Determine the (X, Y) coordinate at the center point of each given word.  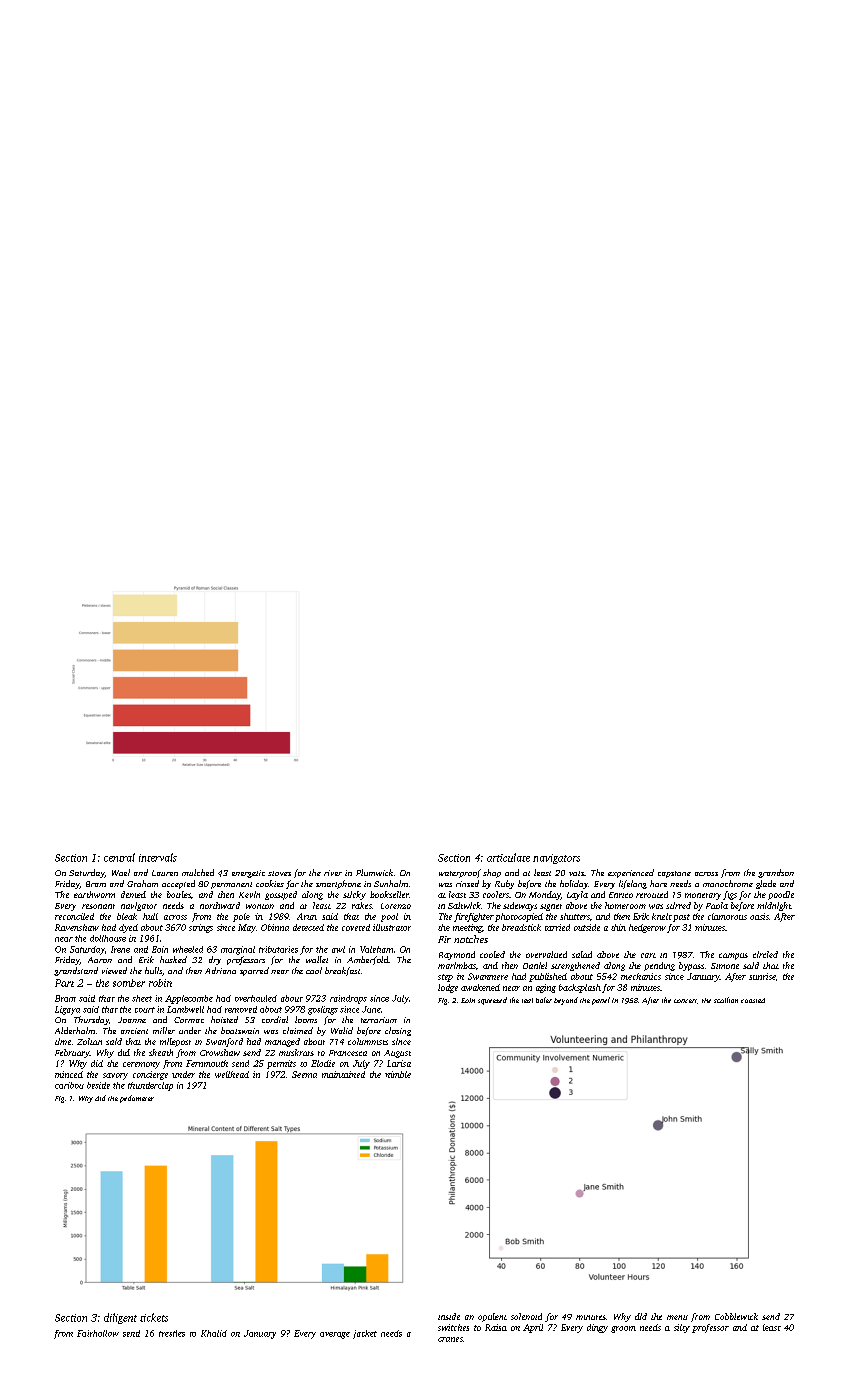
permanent (231, 885)
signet (551, 907)
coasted (753, 1000)
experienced (631, 873)
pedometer (137, 1099)
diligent (120, 1318)
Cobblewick (736, 1316)
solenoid (526, 1316)
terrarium (379, 1020)
